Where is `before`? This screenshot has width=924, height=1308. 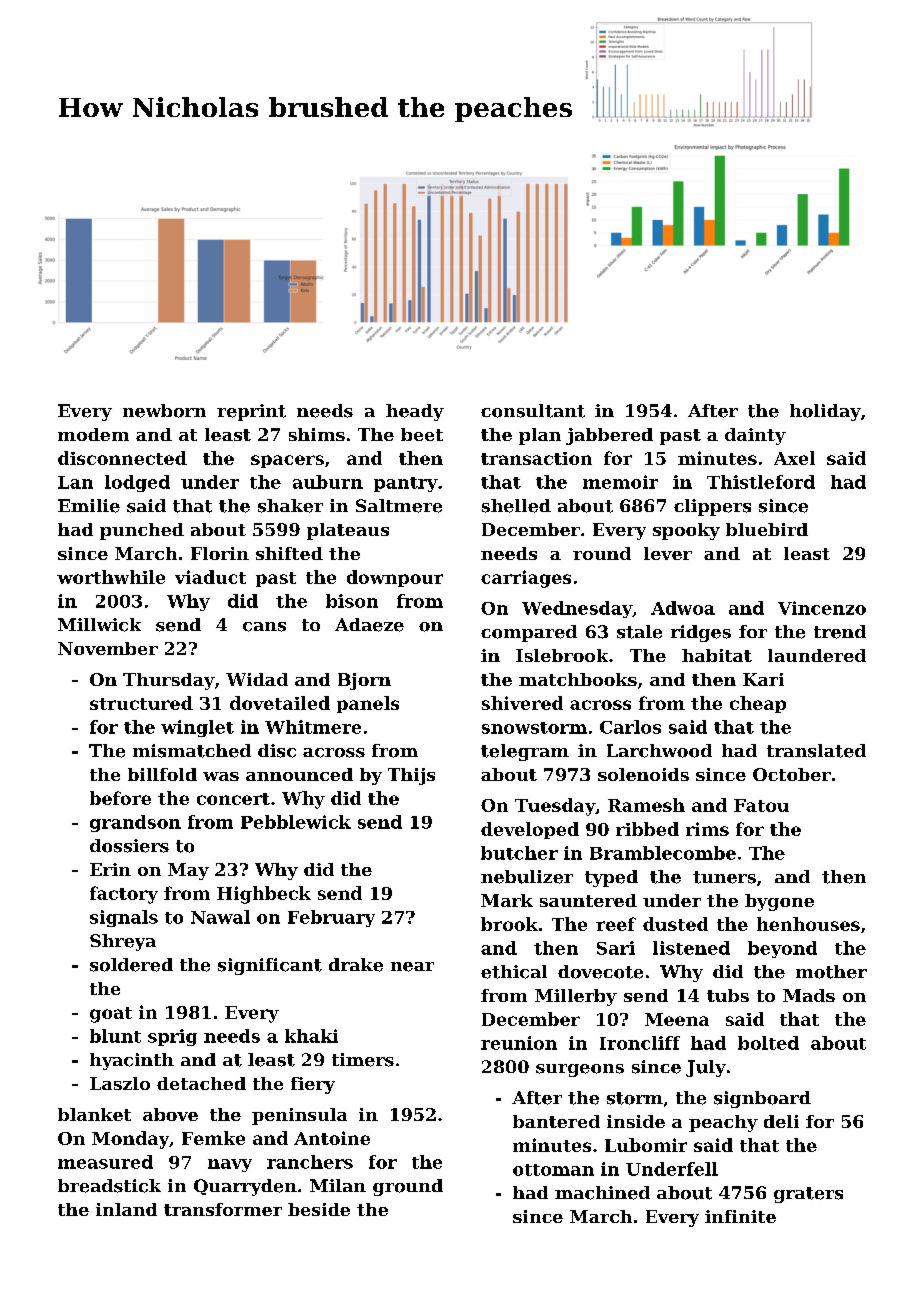 before is located at coordinates (120, 798).
